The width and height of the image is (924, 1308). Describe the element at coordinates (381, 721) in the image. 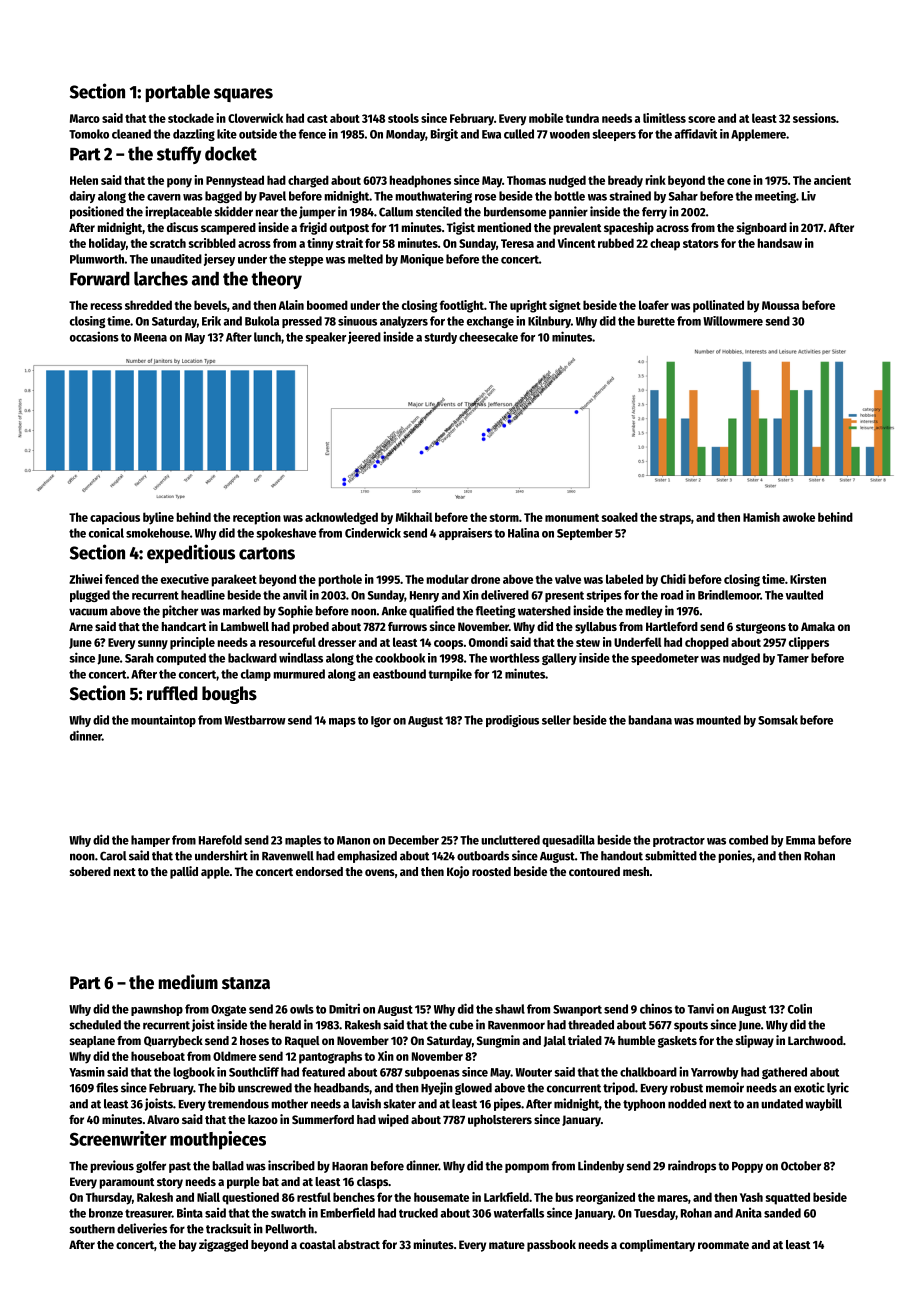

I see `Igor` at that location.
